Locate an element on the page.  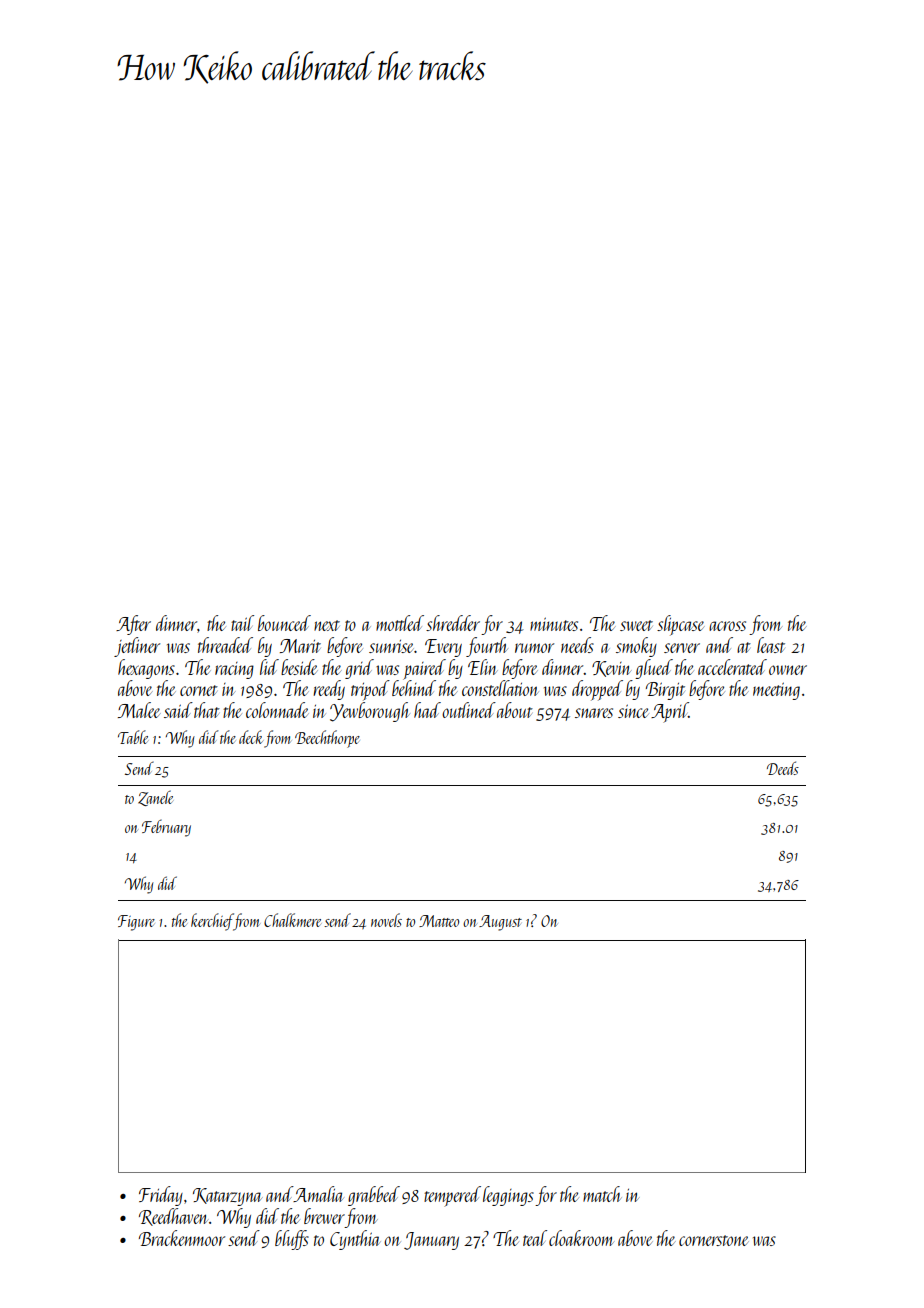
leggings is located at coordinates (508, 1196).
